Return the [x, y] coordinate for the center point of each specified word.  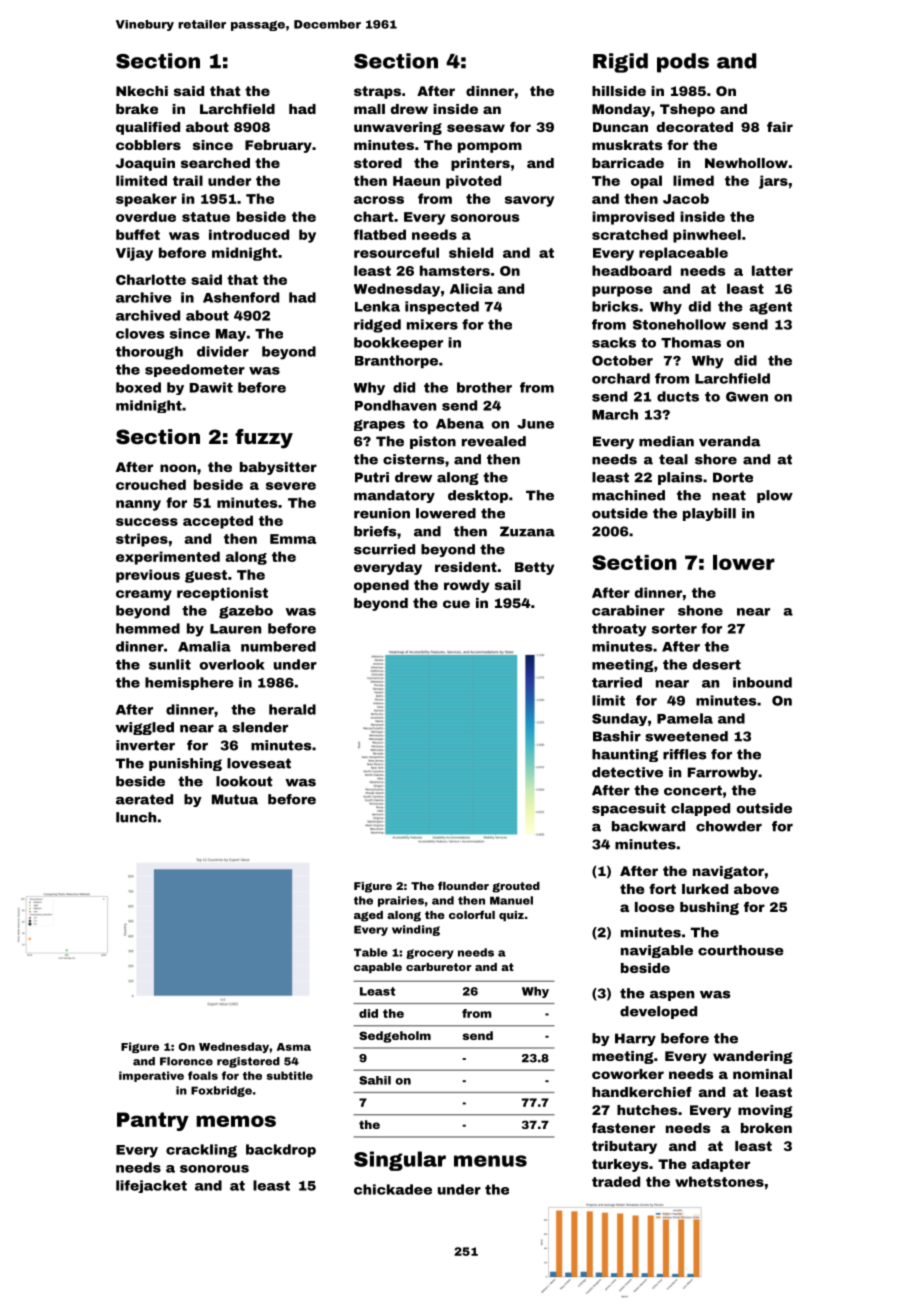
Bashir [617, 736]
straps [377, 92]
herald [292, 709]
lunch [136, 817]
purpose [622, 291]
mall [369, 109]
